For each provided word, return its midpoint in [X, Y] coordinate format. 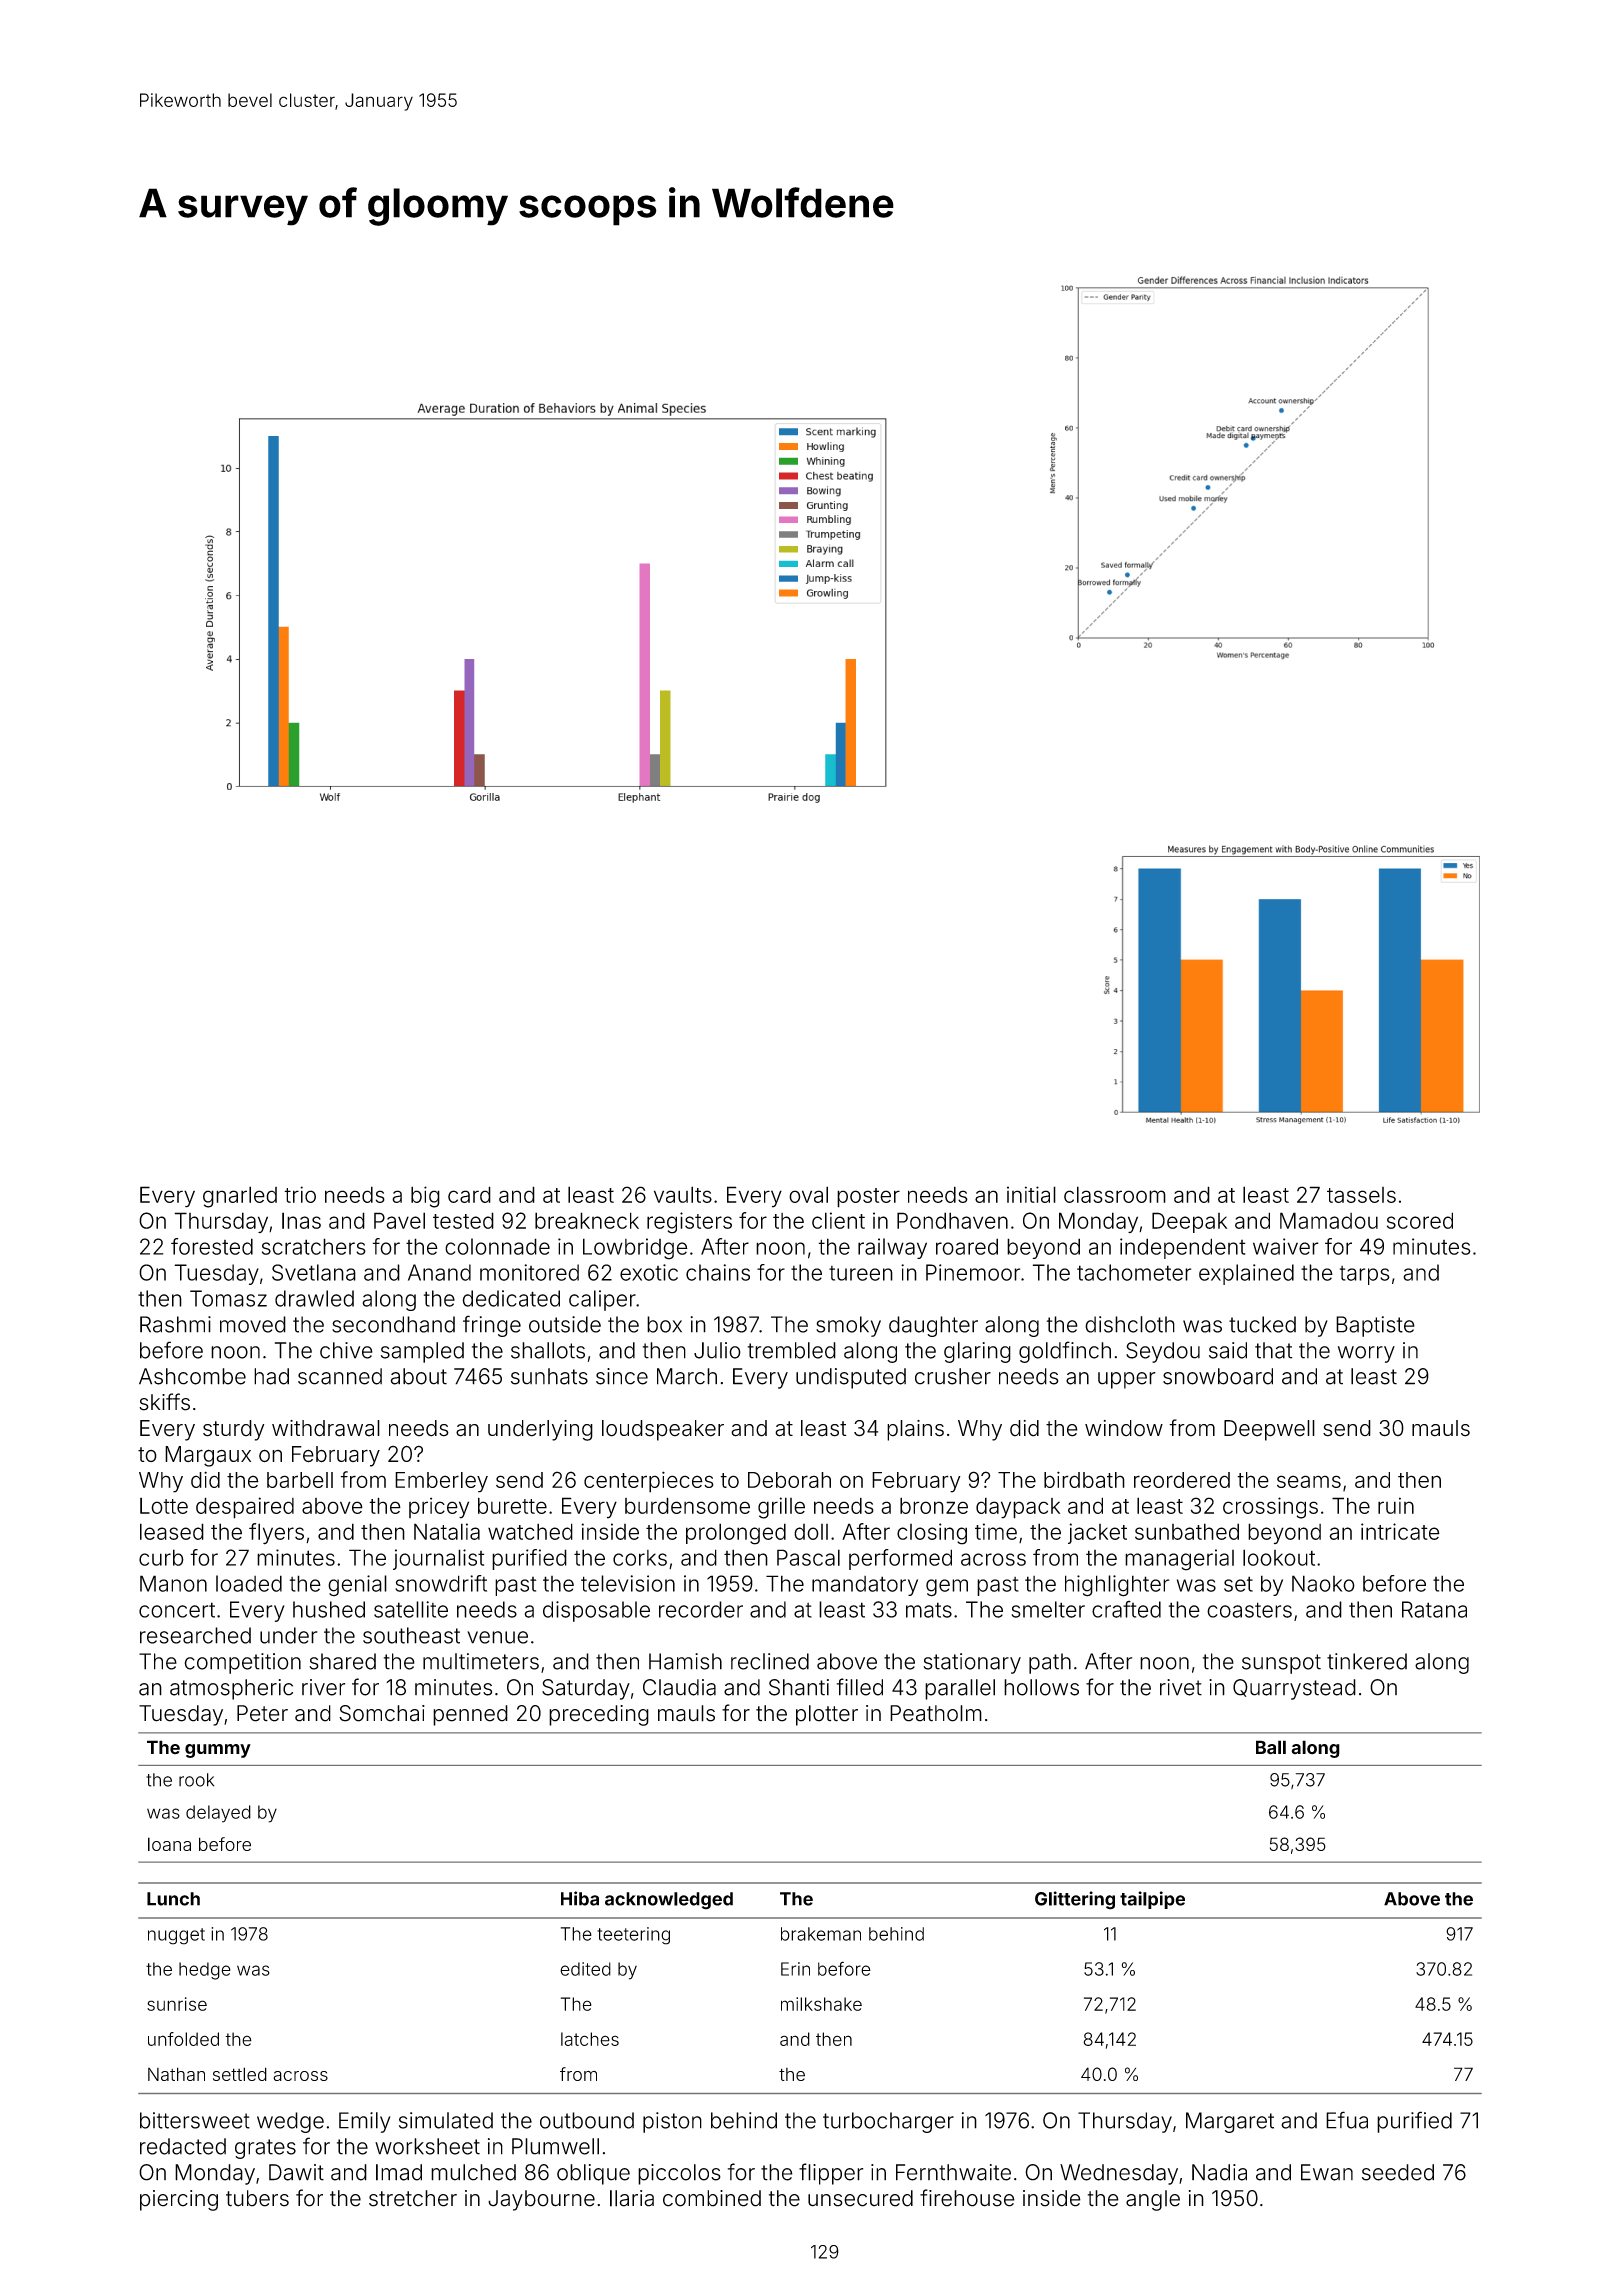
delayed [218, 1814]
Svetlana [314, 1272]
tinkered [1367, 1661]
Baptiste [1375, 1326]
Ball [1271, 1747]
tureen [861, 1273]
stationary [972, 1663]
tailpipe [1152, 1900]
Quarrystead [1294, 1689]
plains [915, 1430]
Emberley [441, 1482]
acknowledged [669, 1901]
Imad [399, 2172]
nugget [176, 1936]
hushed [329, 1609]
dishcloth [1130, 1324]
